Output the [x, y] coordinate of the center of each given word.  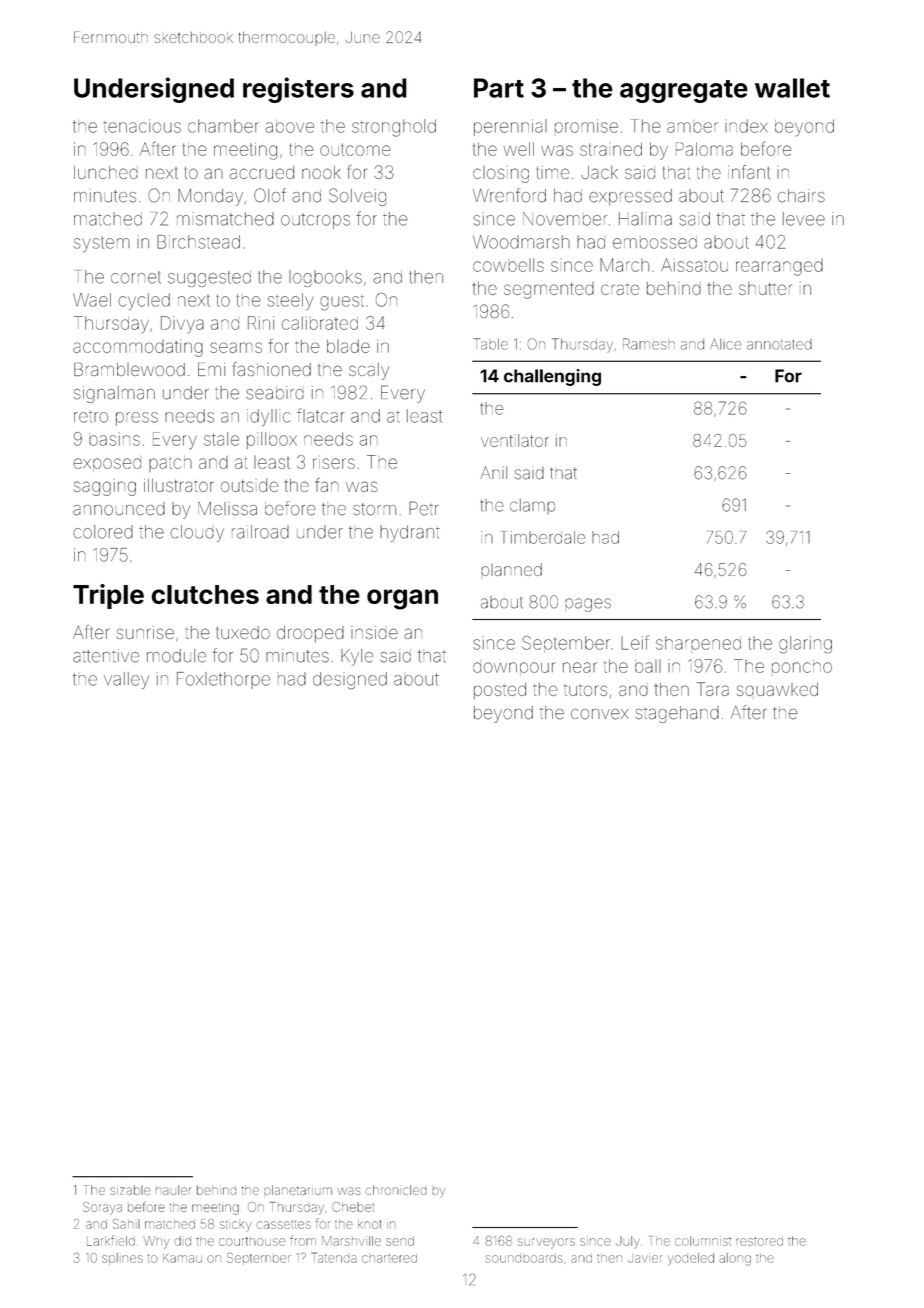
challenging [552, 377]
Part [499, 88]
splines [122, 1259]
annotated [779, 344]
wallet [792, 88]
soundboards [524, 1258]
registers [298, 90]
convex [600, 714]
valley [126, 680]
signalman [114, 394]
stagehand [677, 714]
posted [500, 691]
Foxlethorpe [223, 680]
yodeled [691, 1259]
